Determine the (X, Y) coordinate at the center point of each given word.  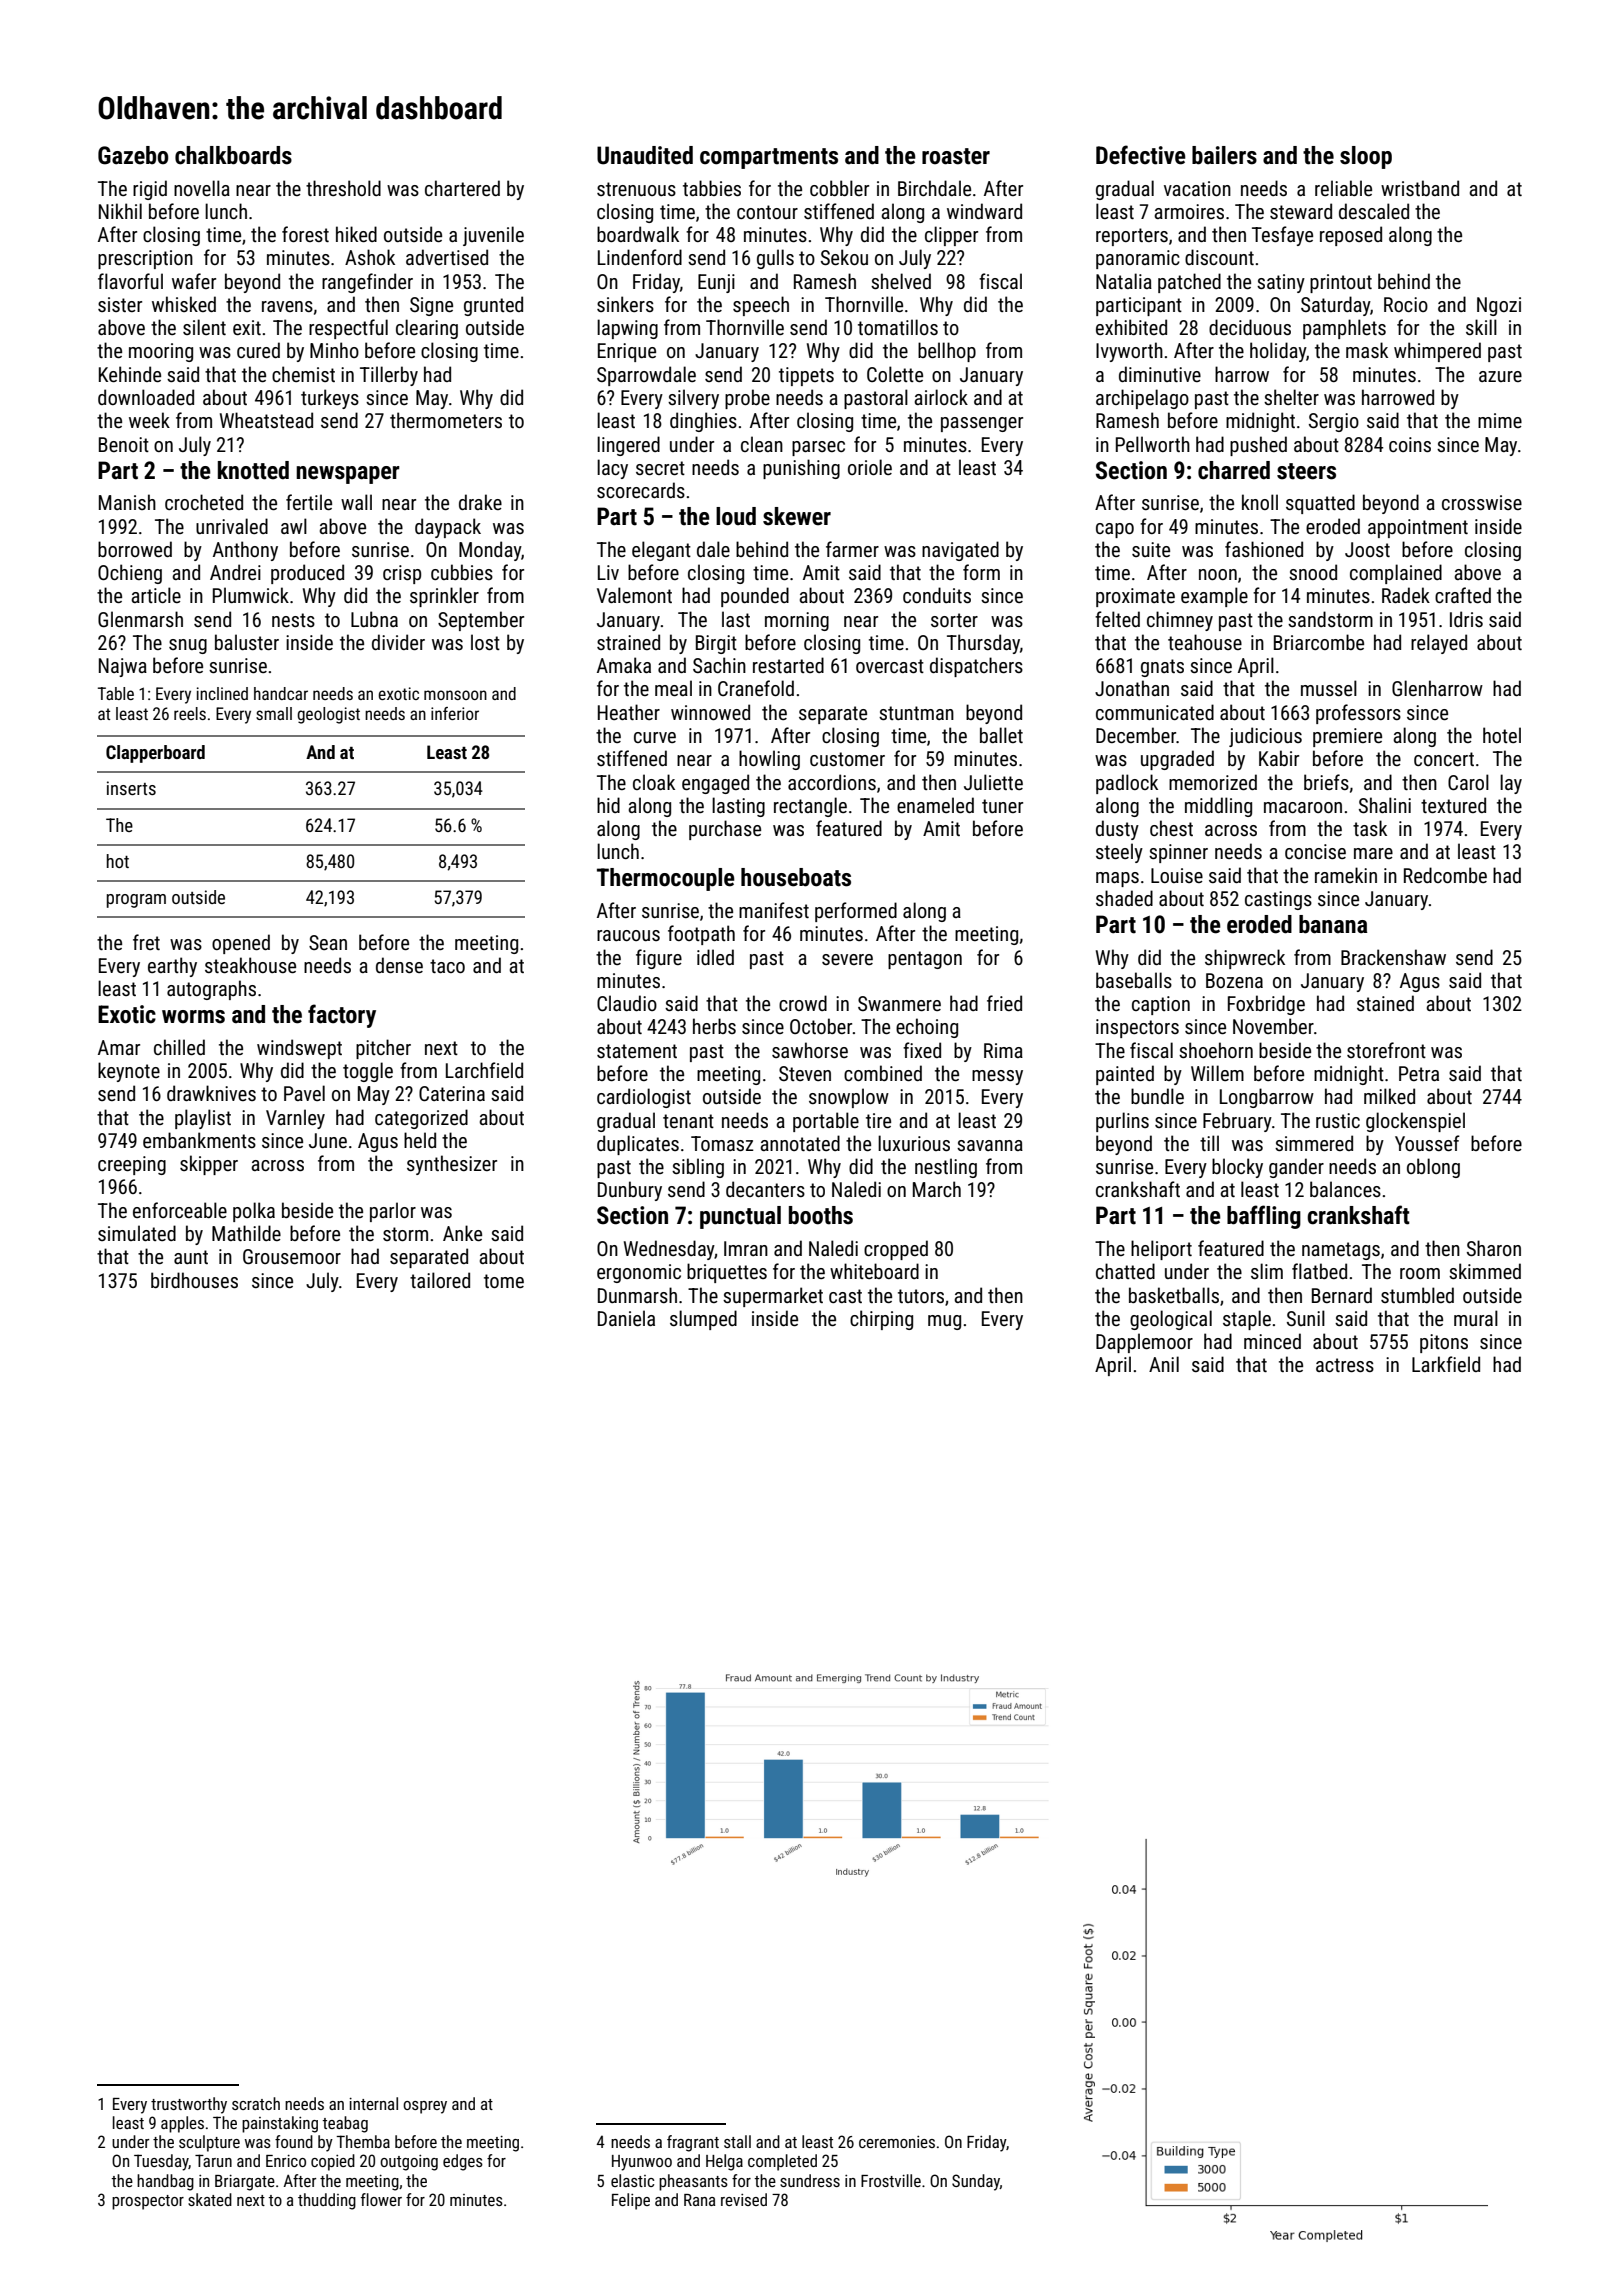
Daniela (626, 1318)
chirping (881, 1320)
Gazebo (133, 155)
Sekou (844, 257)
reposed (1351, 236)
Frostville (891, 2180)
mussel (1329, 688)
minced (1272, 1341)
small (274, 713)
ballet (1001, 735)
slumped (703, 1320)
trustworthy (189, 2105)
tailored (440, 1280)
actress (1345, 1365)
